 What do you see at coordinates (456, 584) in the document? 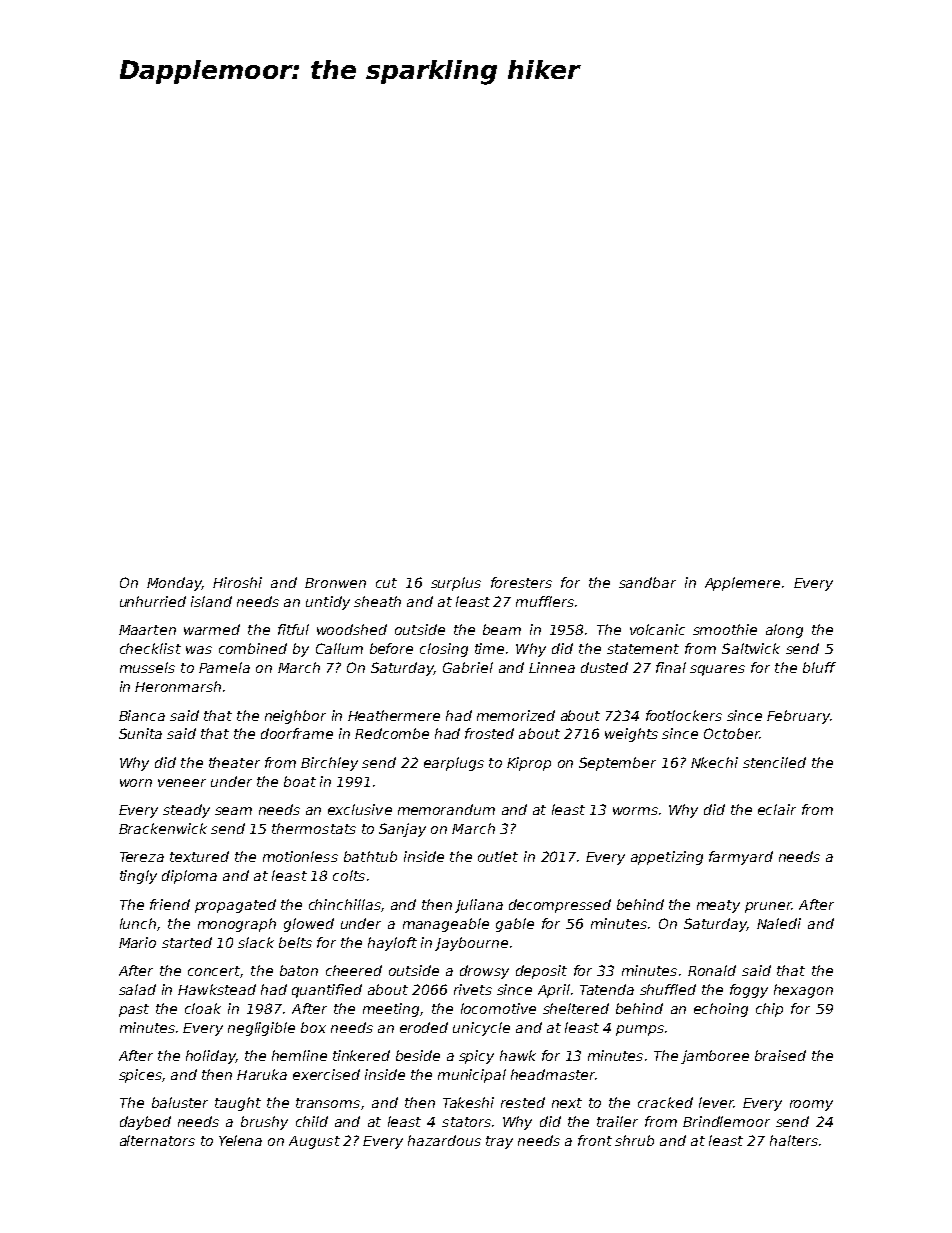
I see `surplus` at bounding box center [456, 584].
